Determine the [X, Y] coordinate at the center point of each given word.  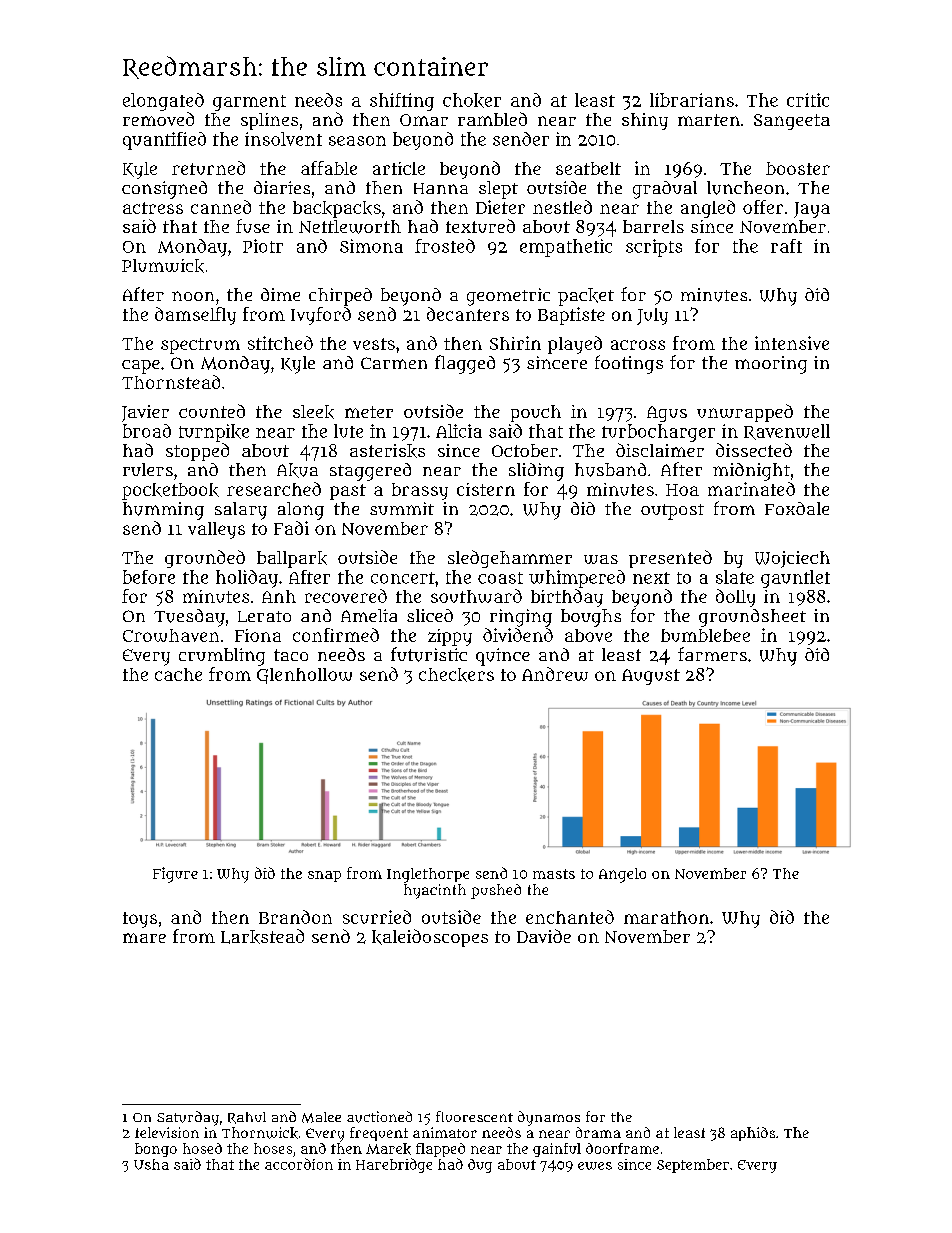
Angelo [622, 875]
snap [324, 876]
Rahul [247, 1118]
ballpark [292, 559]
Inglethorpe [428, 875]
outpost [672, 512]
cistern [486, 489]
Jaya [812, 210]
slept [498, 190]
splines [269, 121]
